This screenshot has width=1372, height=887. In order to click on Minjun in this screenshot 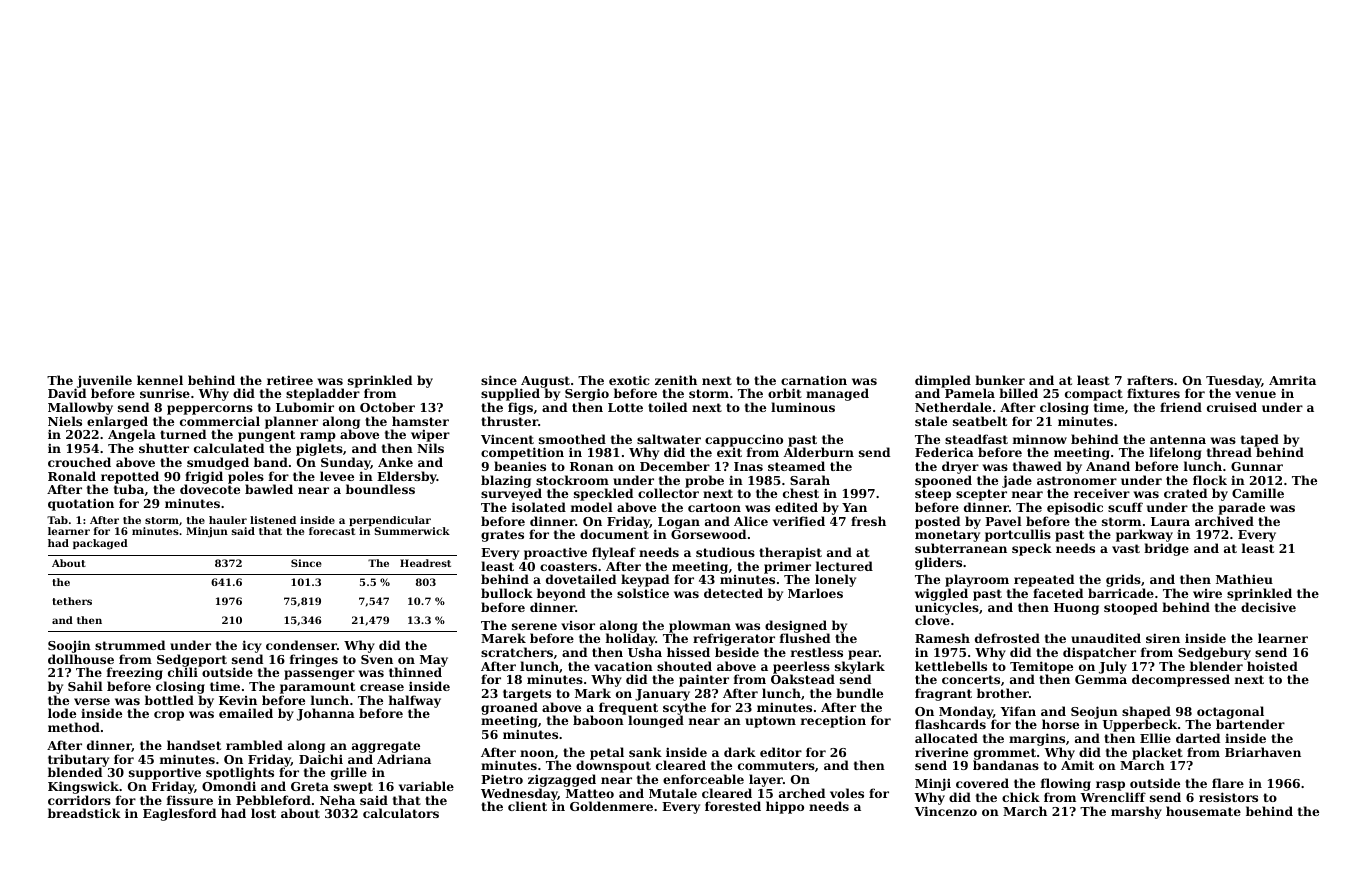, I will do `click(207, 532)`.
